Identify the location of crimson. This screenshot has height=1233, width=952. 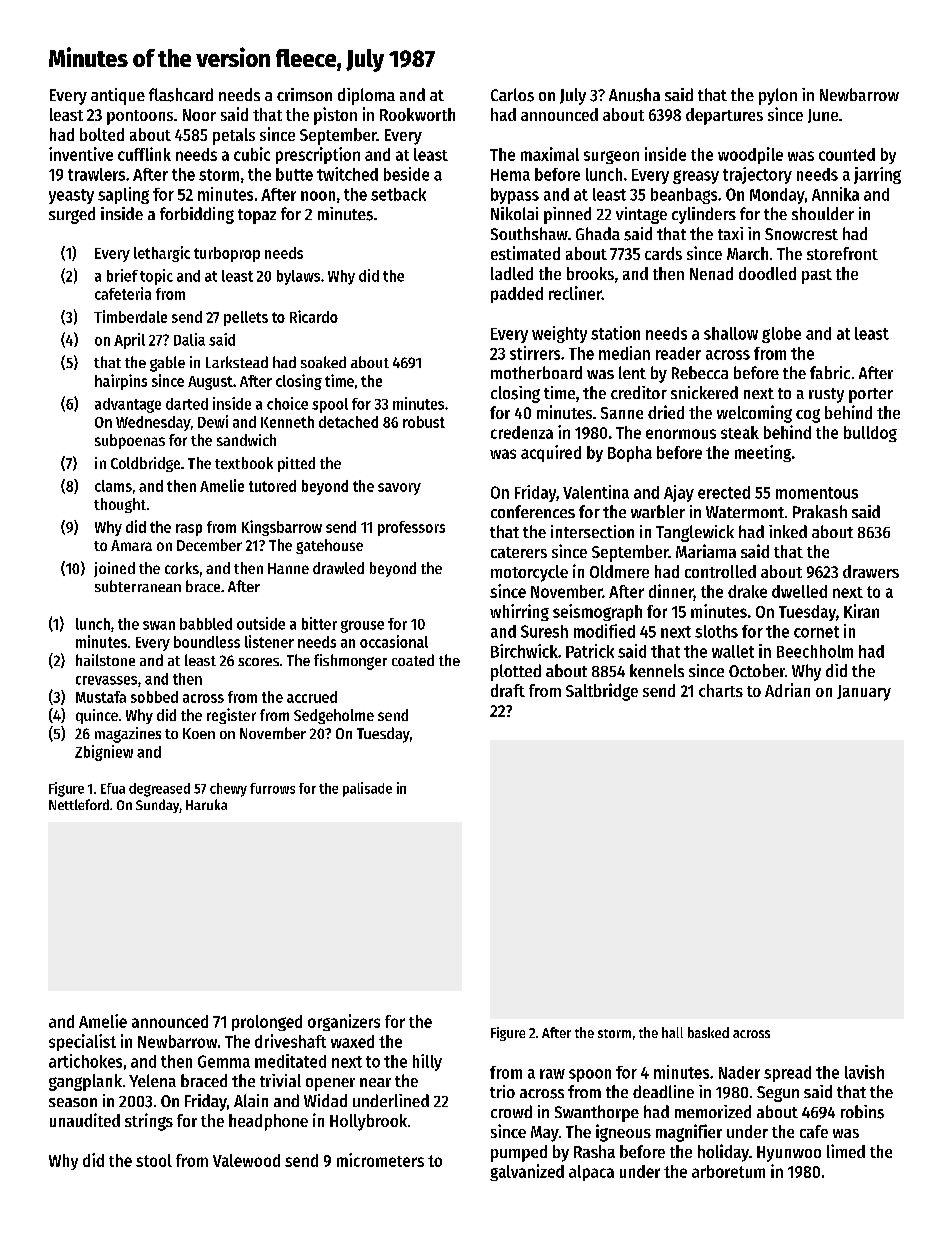
(304, 94).
